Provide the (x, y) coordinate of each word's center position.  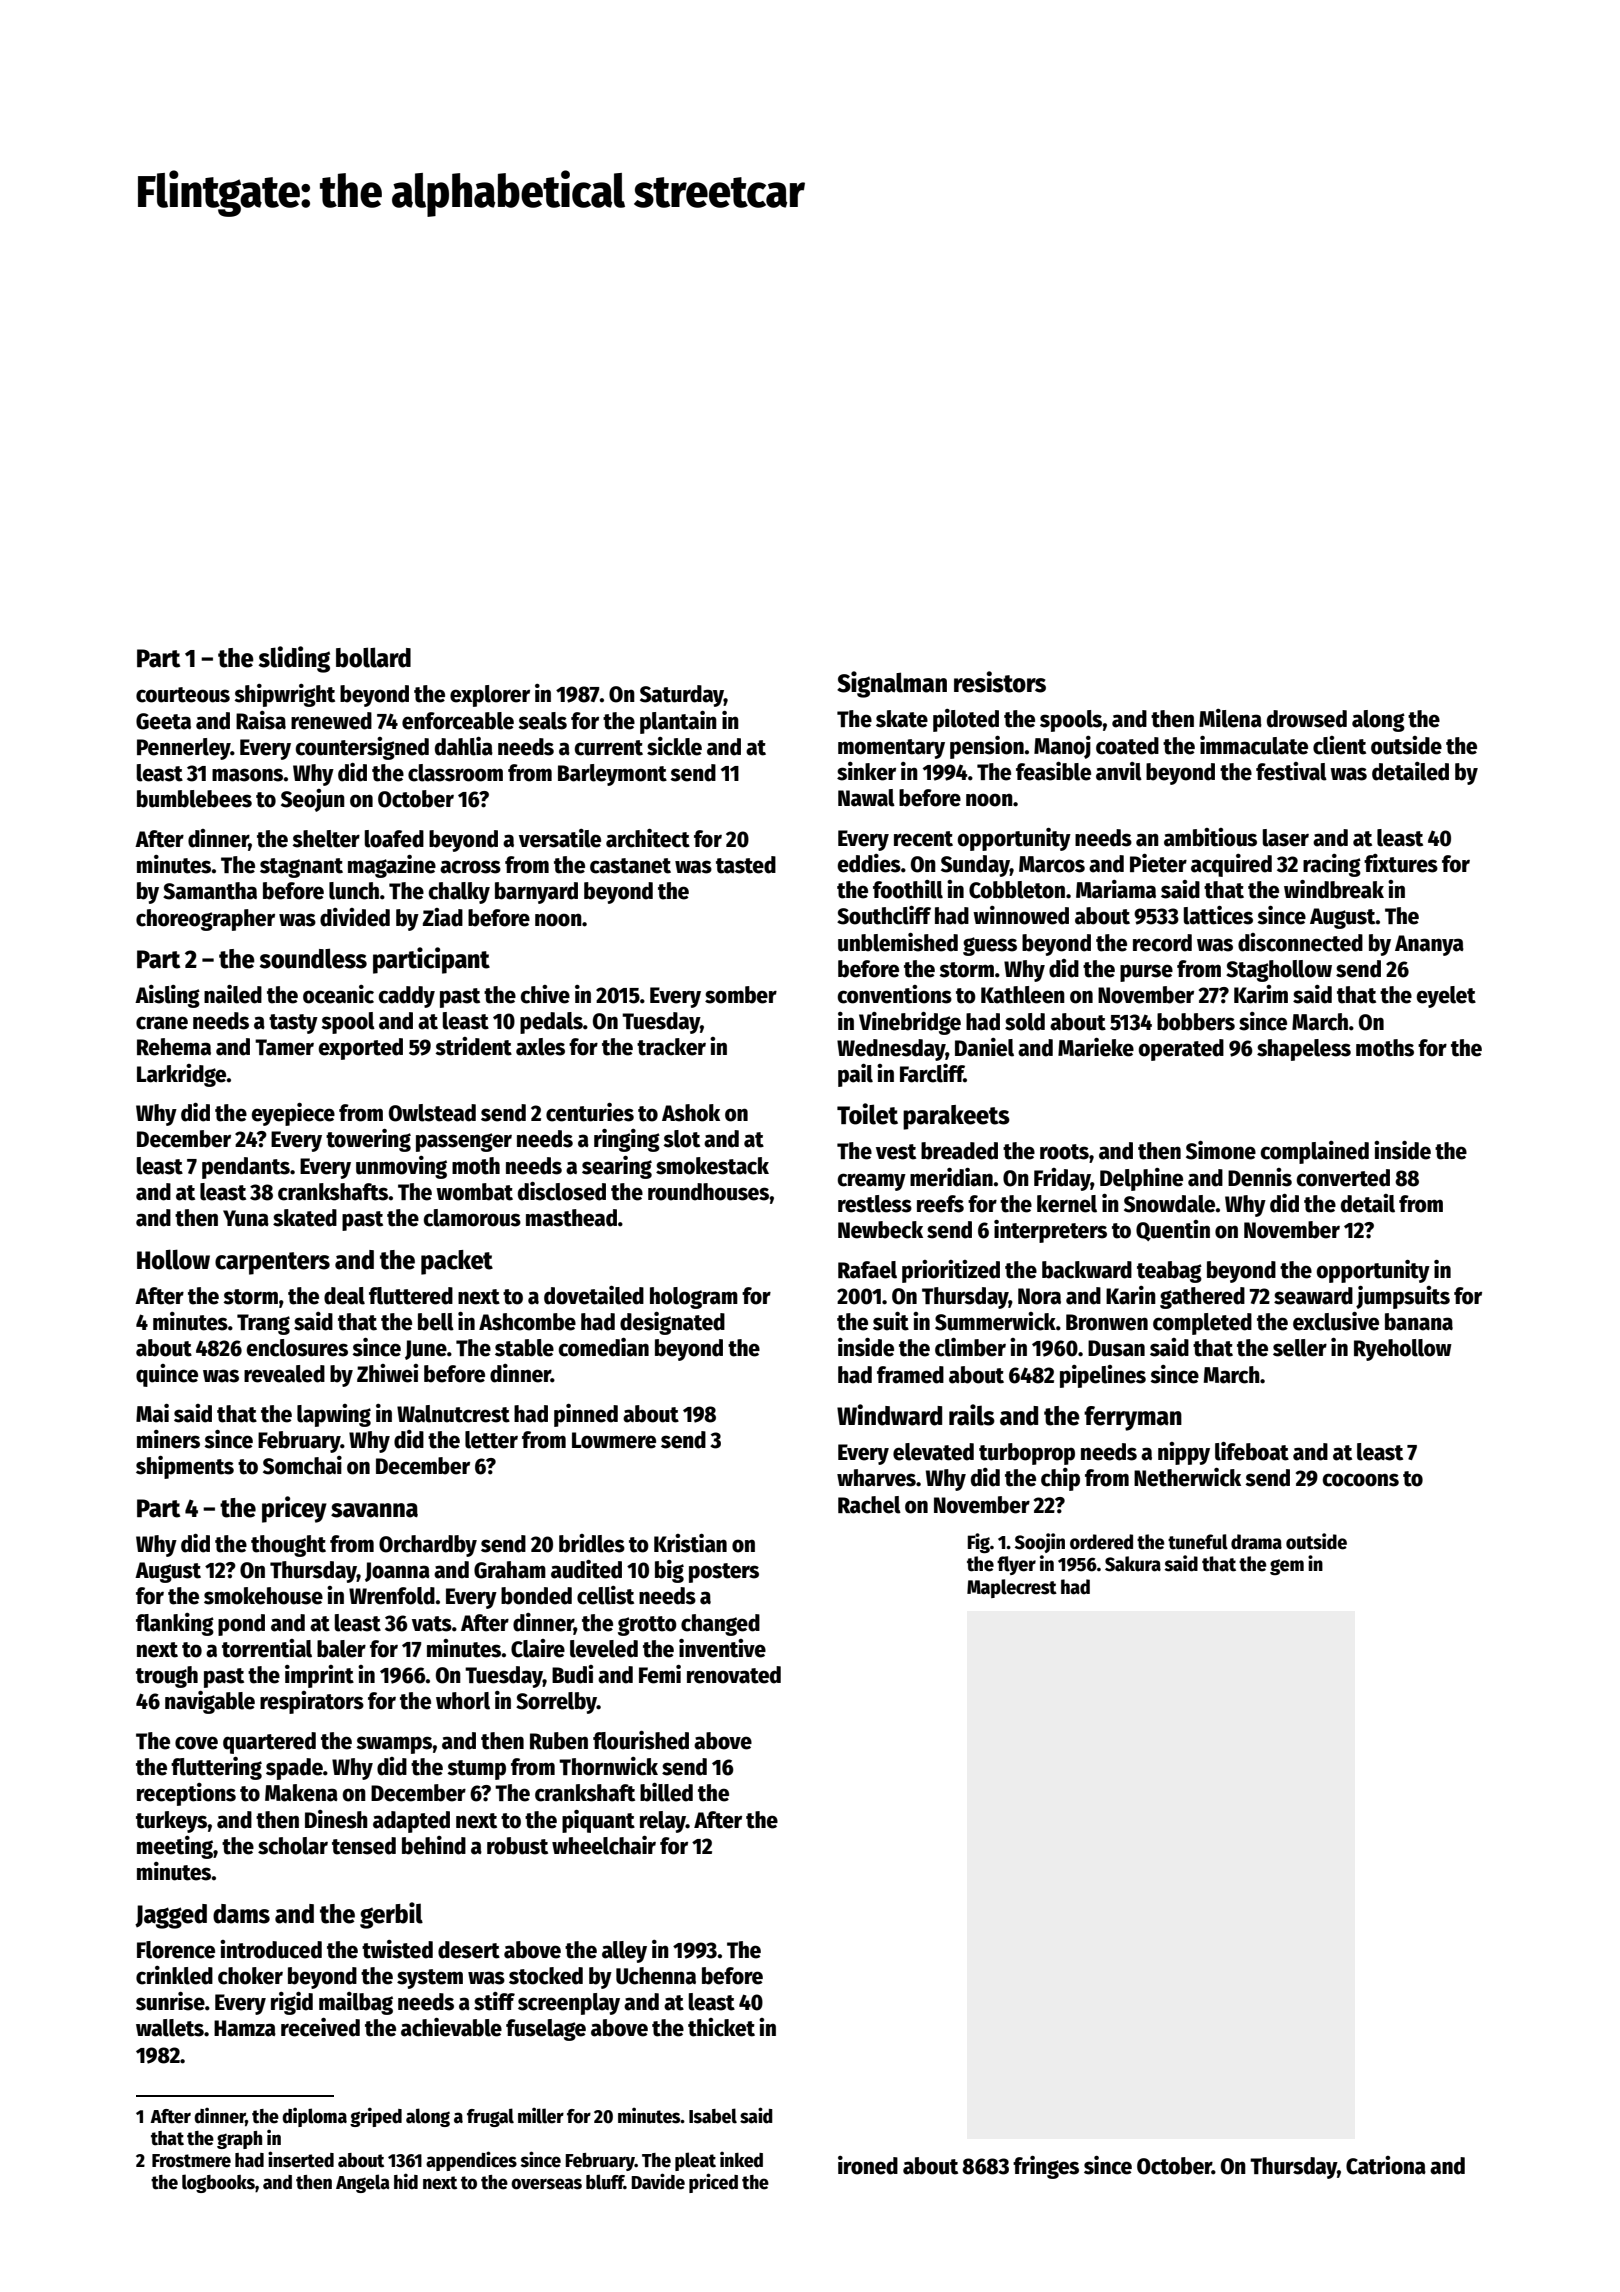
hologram (694, 1298)
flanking (175, 1624)
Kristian (690, 1543)
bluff (605, 2182)
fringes (1046, 2167)
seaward (1313, 1296)
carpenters (272, 1263)
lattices (1218, 915)
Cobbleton (1017, 890)
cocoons (1360, 1480)
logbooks (218, 2183)
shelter (326, 839)
